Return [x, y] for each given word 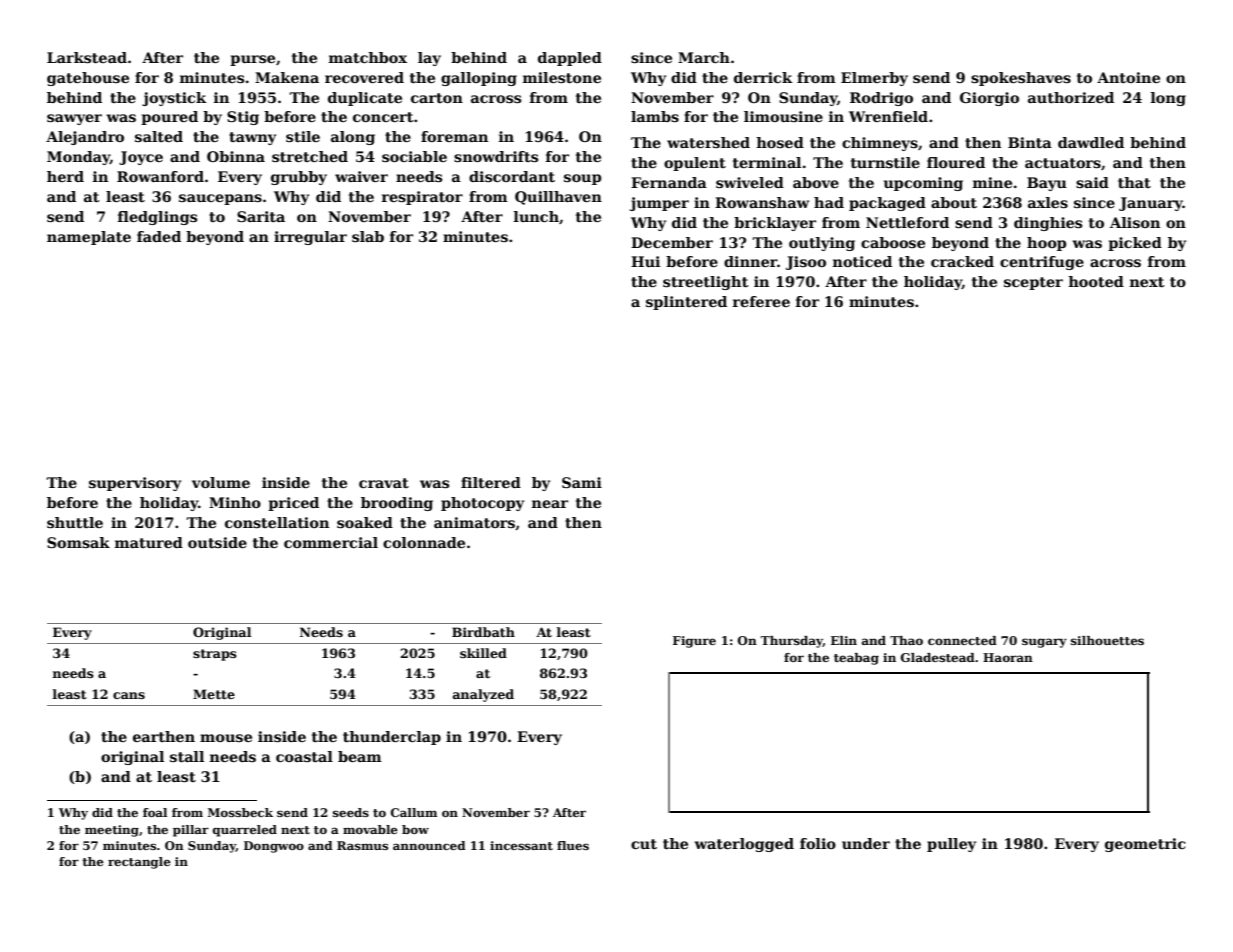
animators [474, 522]
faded [159, 236]
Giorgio [989, 99]
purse [252, 60]
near [550, 504]
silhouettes [1107, 640]
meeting [112, 831]
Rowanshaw [762, 202]
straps [215, 655]
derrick [763, 77]
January [1151, 204]
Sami [582, 482]
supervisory [135, 484]
